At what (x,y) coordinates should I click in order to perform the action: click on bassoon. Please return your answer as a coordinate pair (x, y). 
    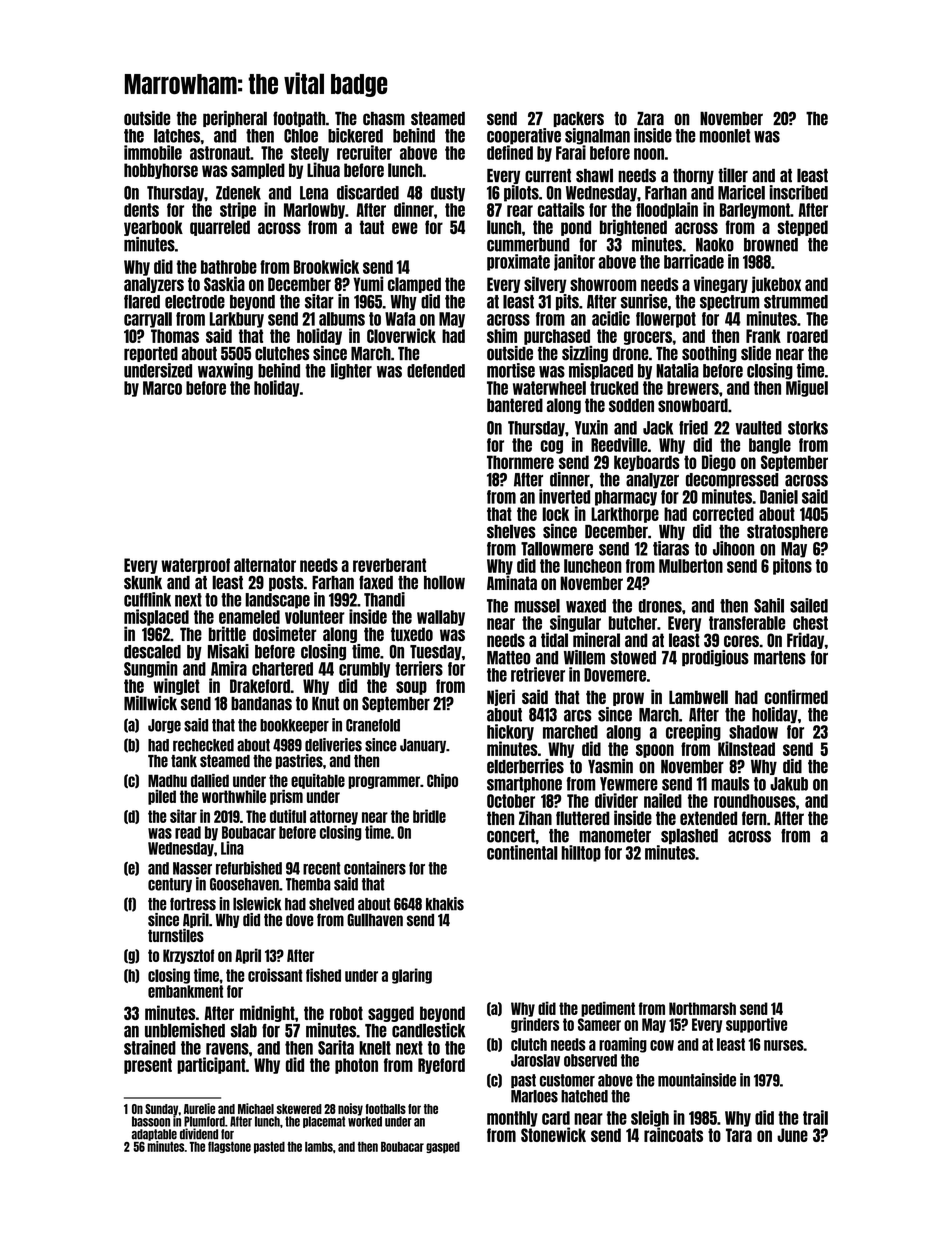
    Looking at the image, I should click on (151, 1121).
